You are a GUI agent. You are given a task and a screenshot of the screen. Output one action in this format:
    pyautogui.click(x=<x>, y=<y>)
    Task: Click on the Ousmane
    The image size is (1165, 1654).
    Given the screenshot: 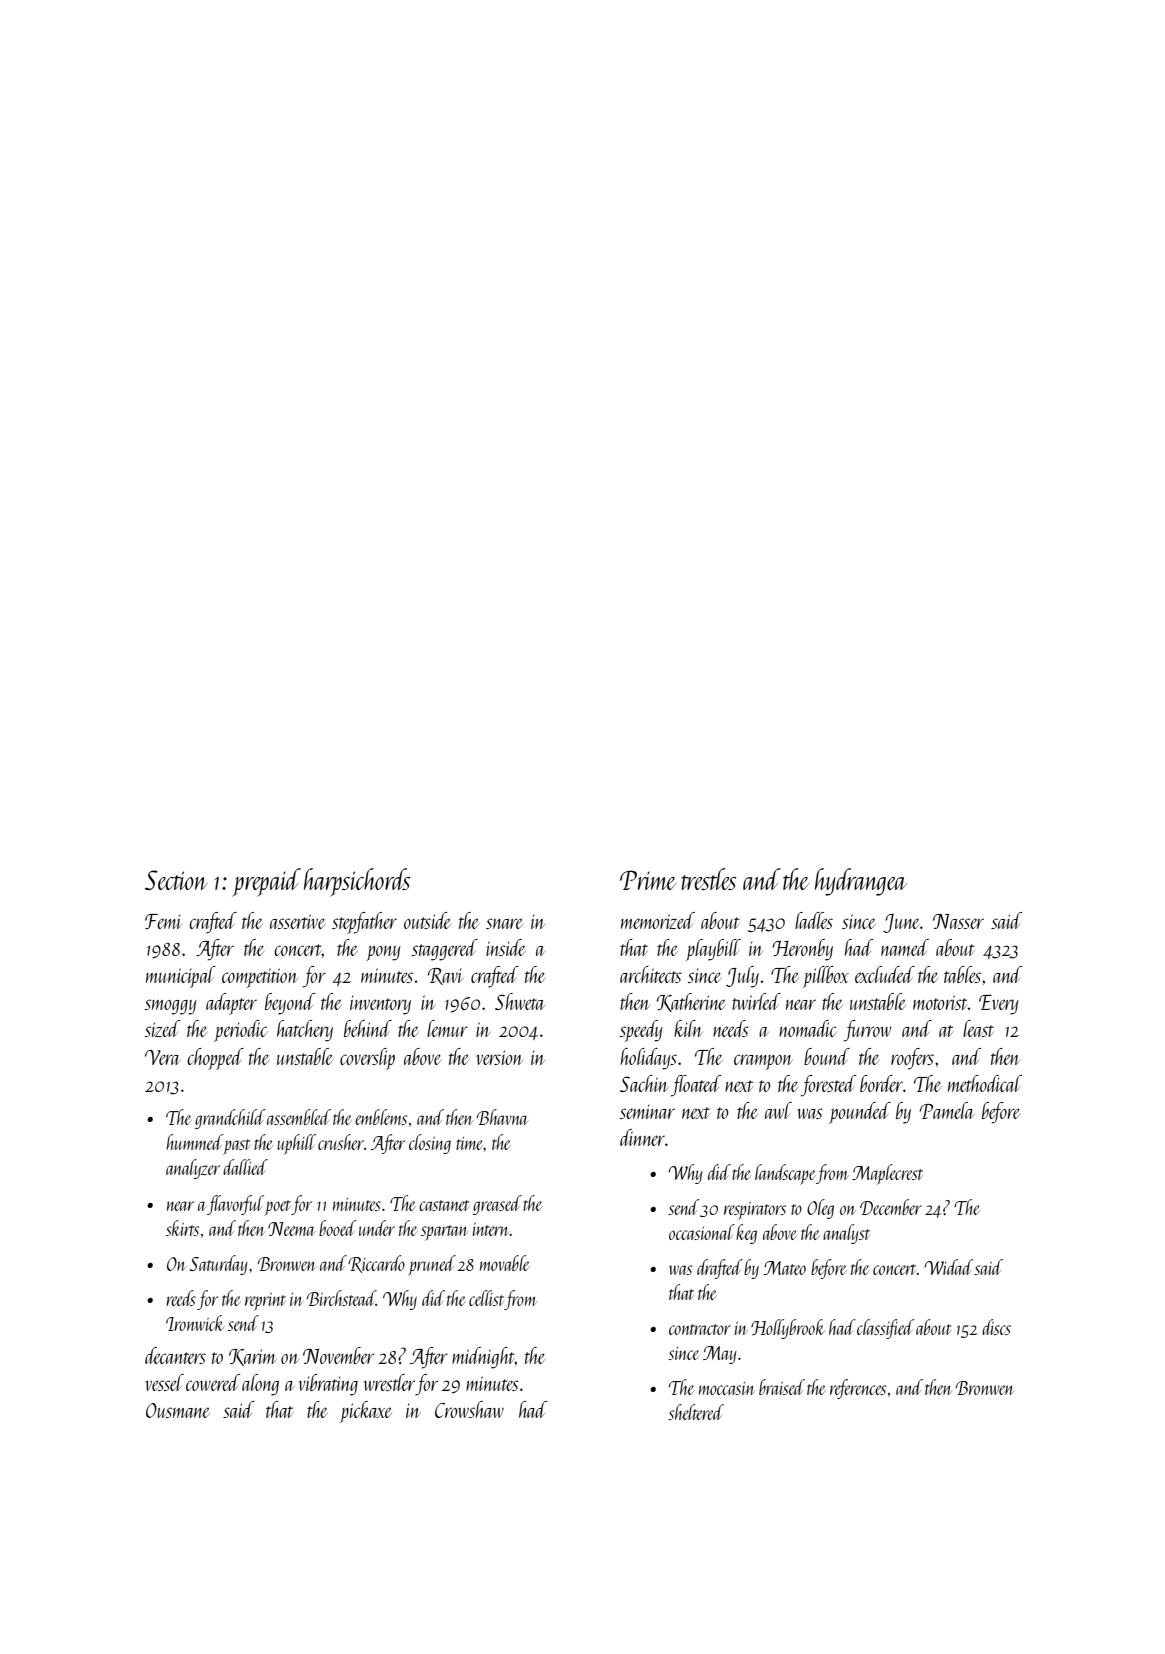 What is the action you would take?
    pyautogui.click(x=178, y=1410)
